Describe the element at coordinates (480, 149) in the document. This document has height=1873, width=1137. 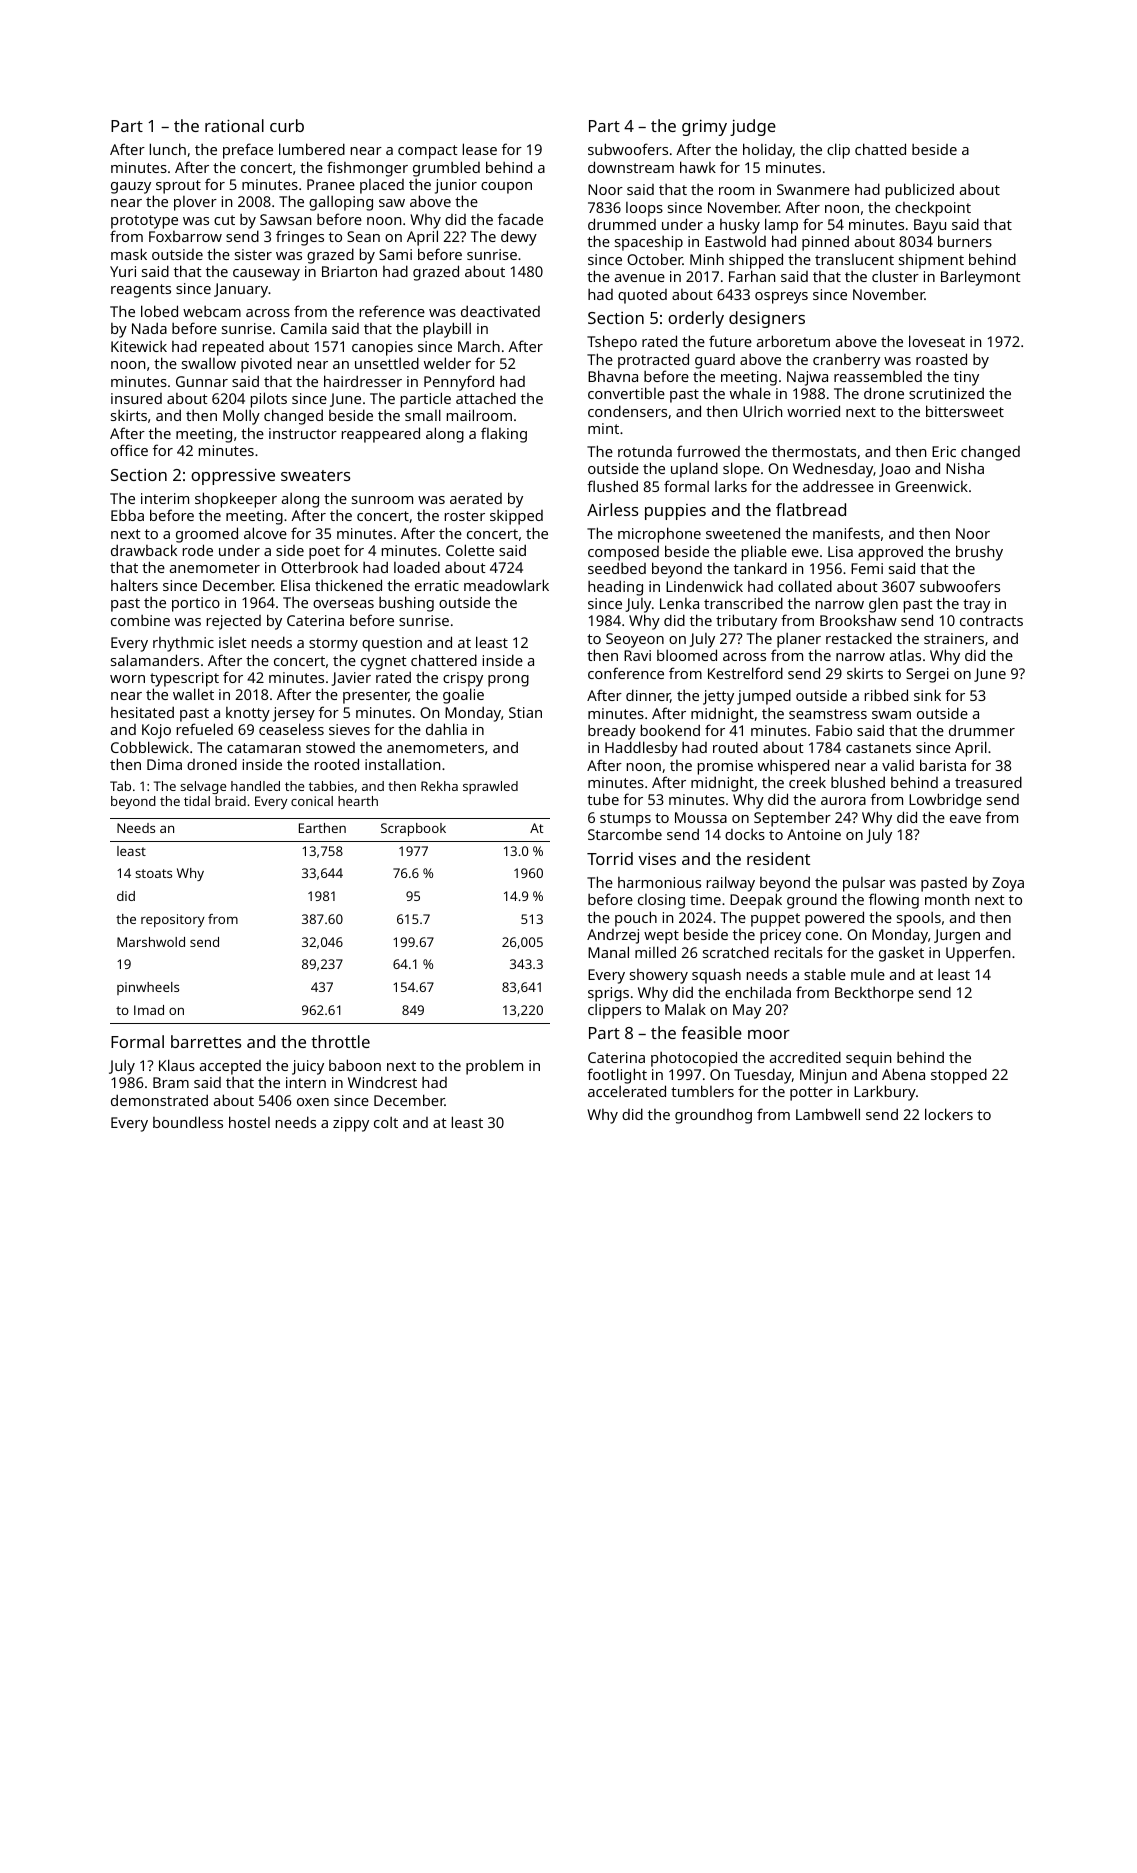
I see `lease` at that location.
